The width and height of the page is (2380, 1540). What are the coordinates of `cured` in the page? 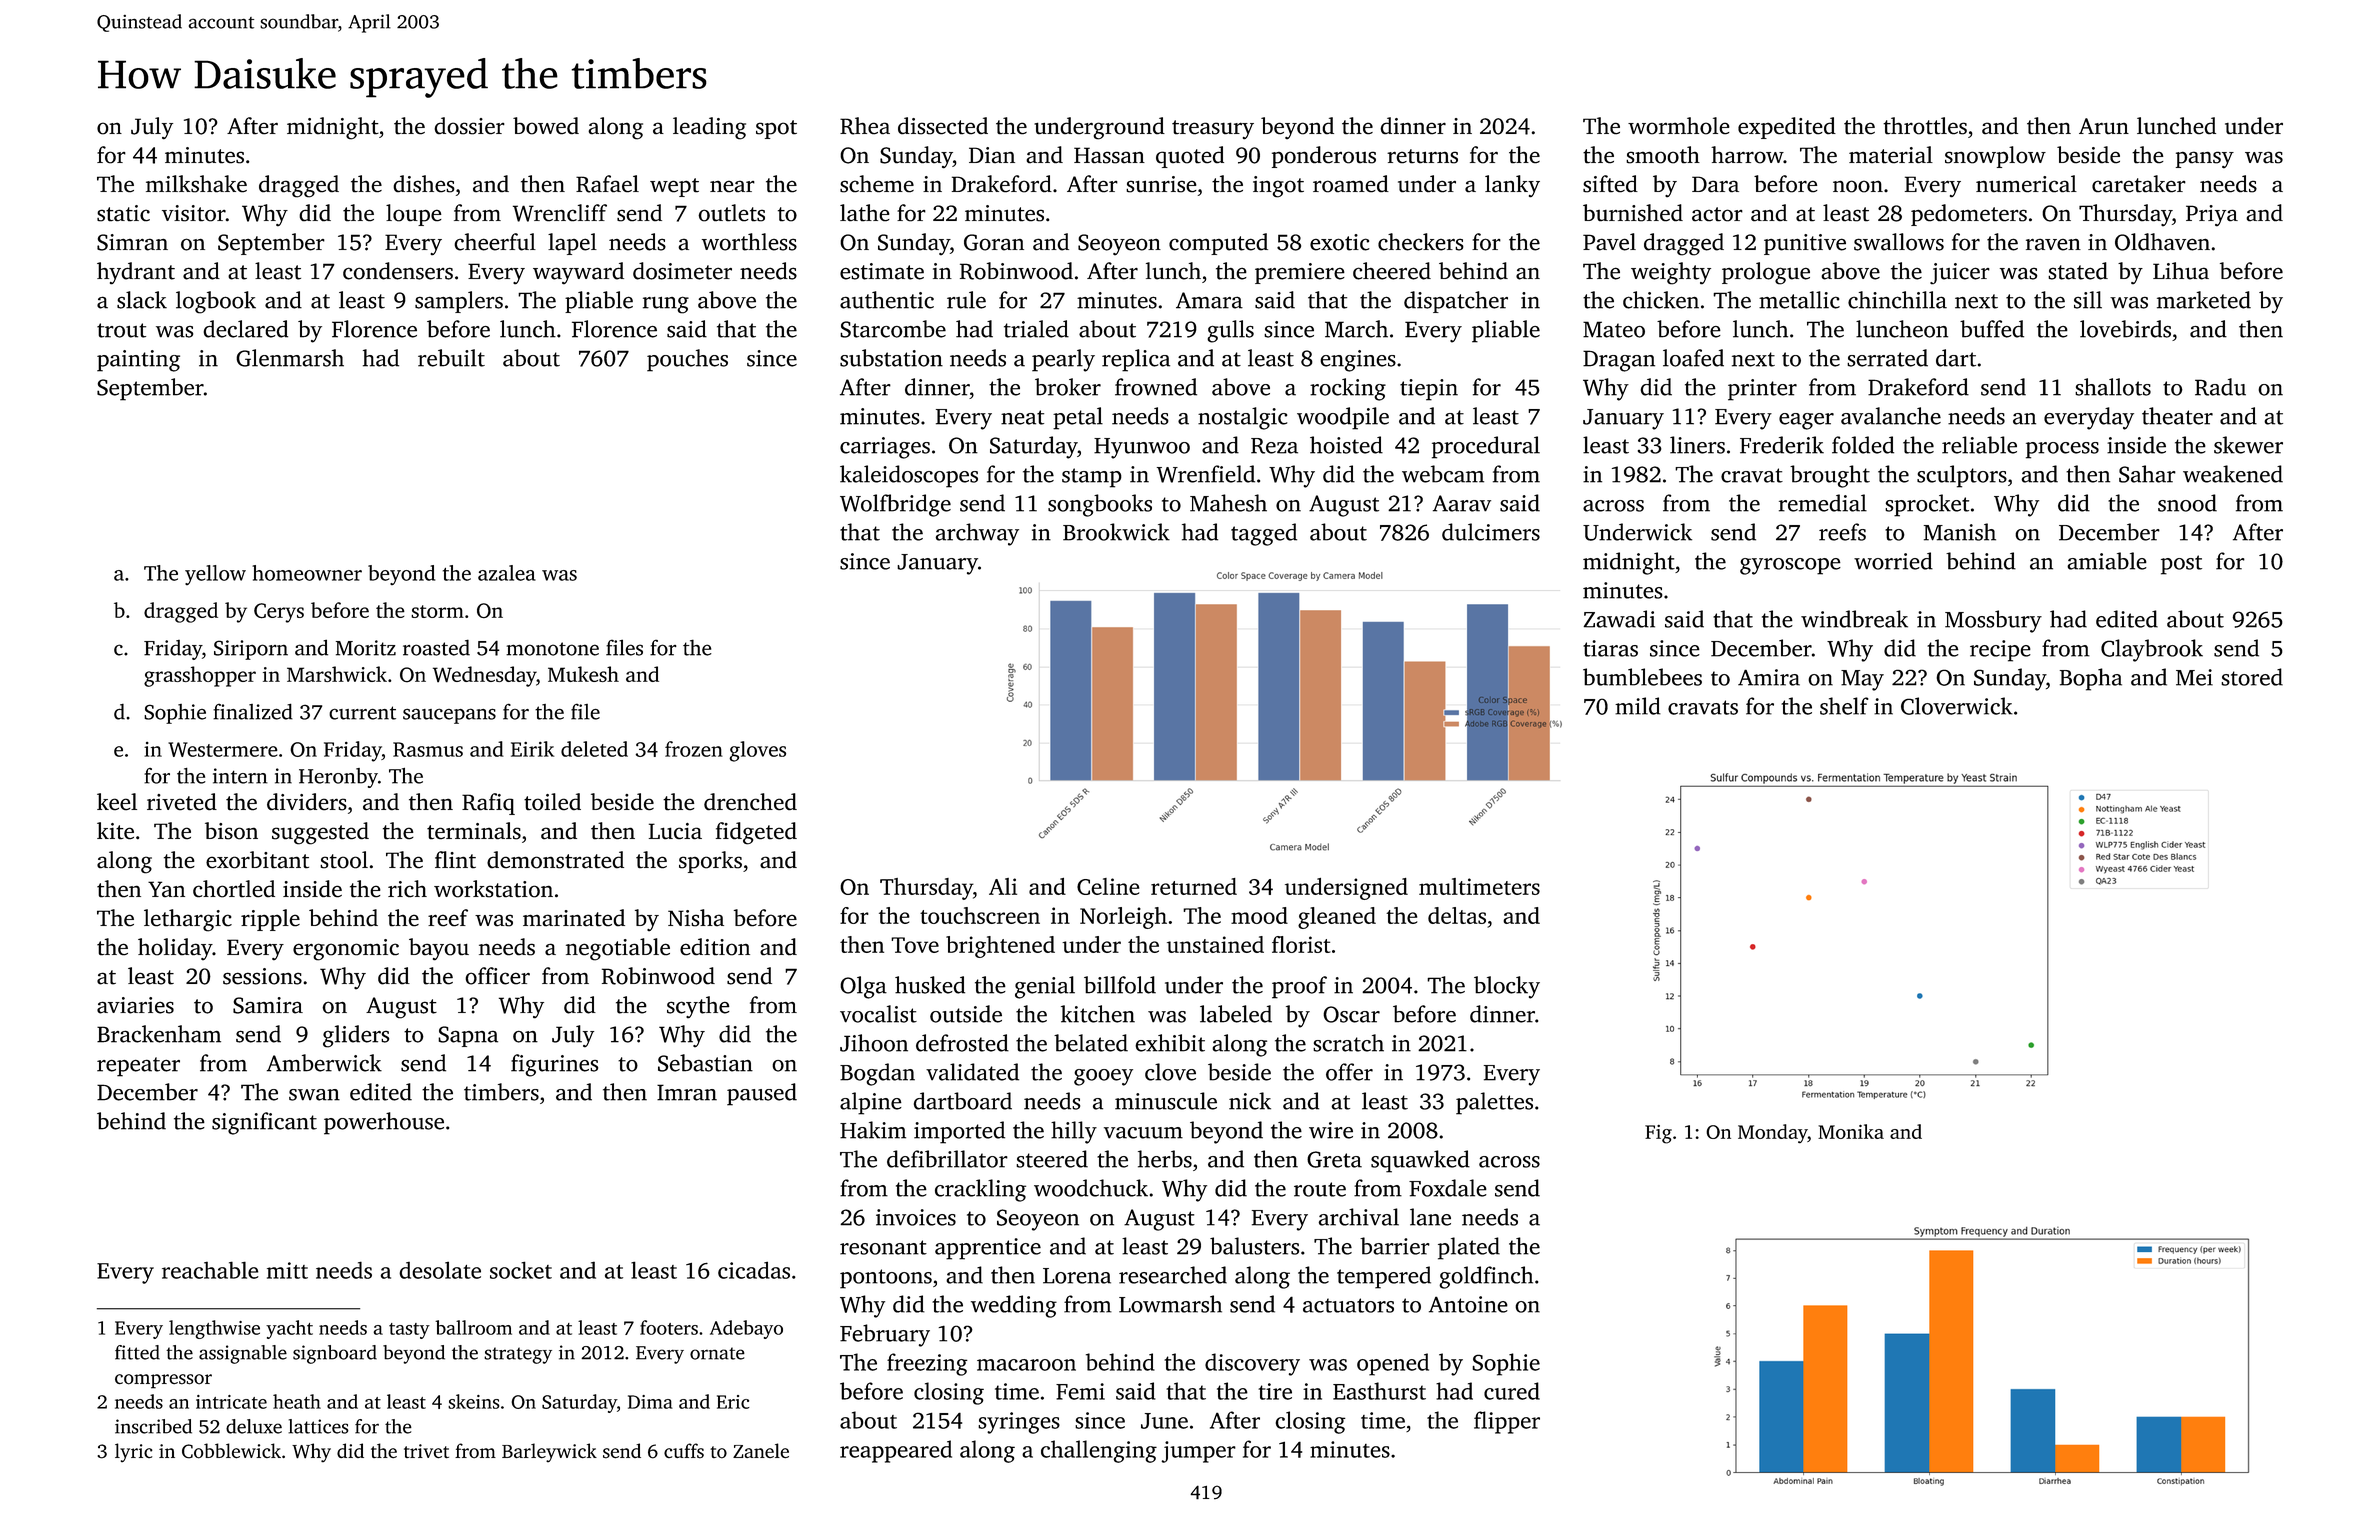 It's located at (1512, 1391).
